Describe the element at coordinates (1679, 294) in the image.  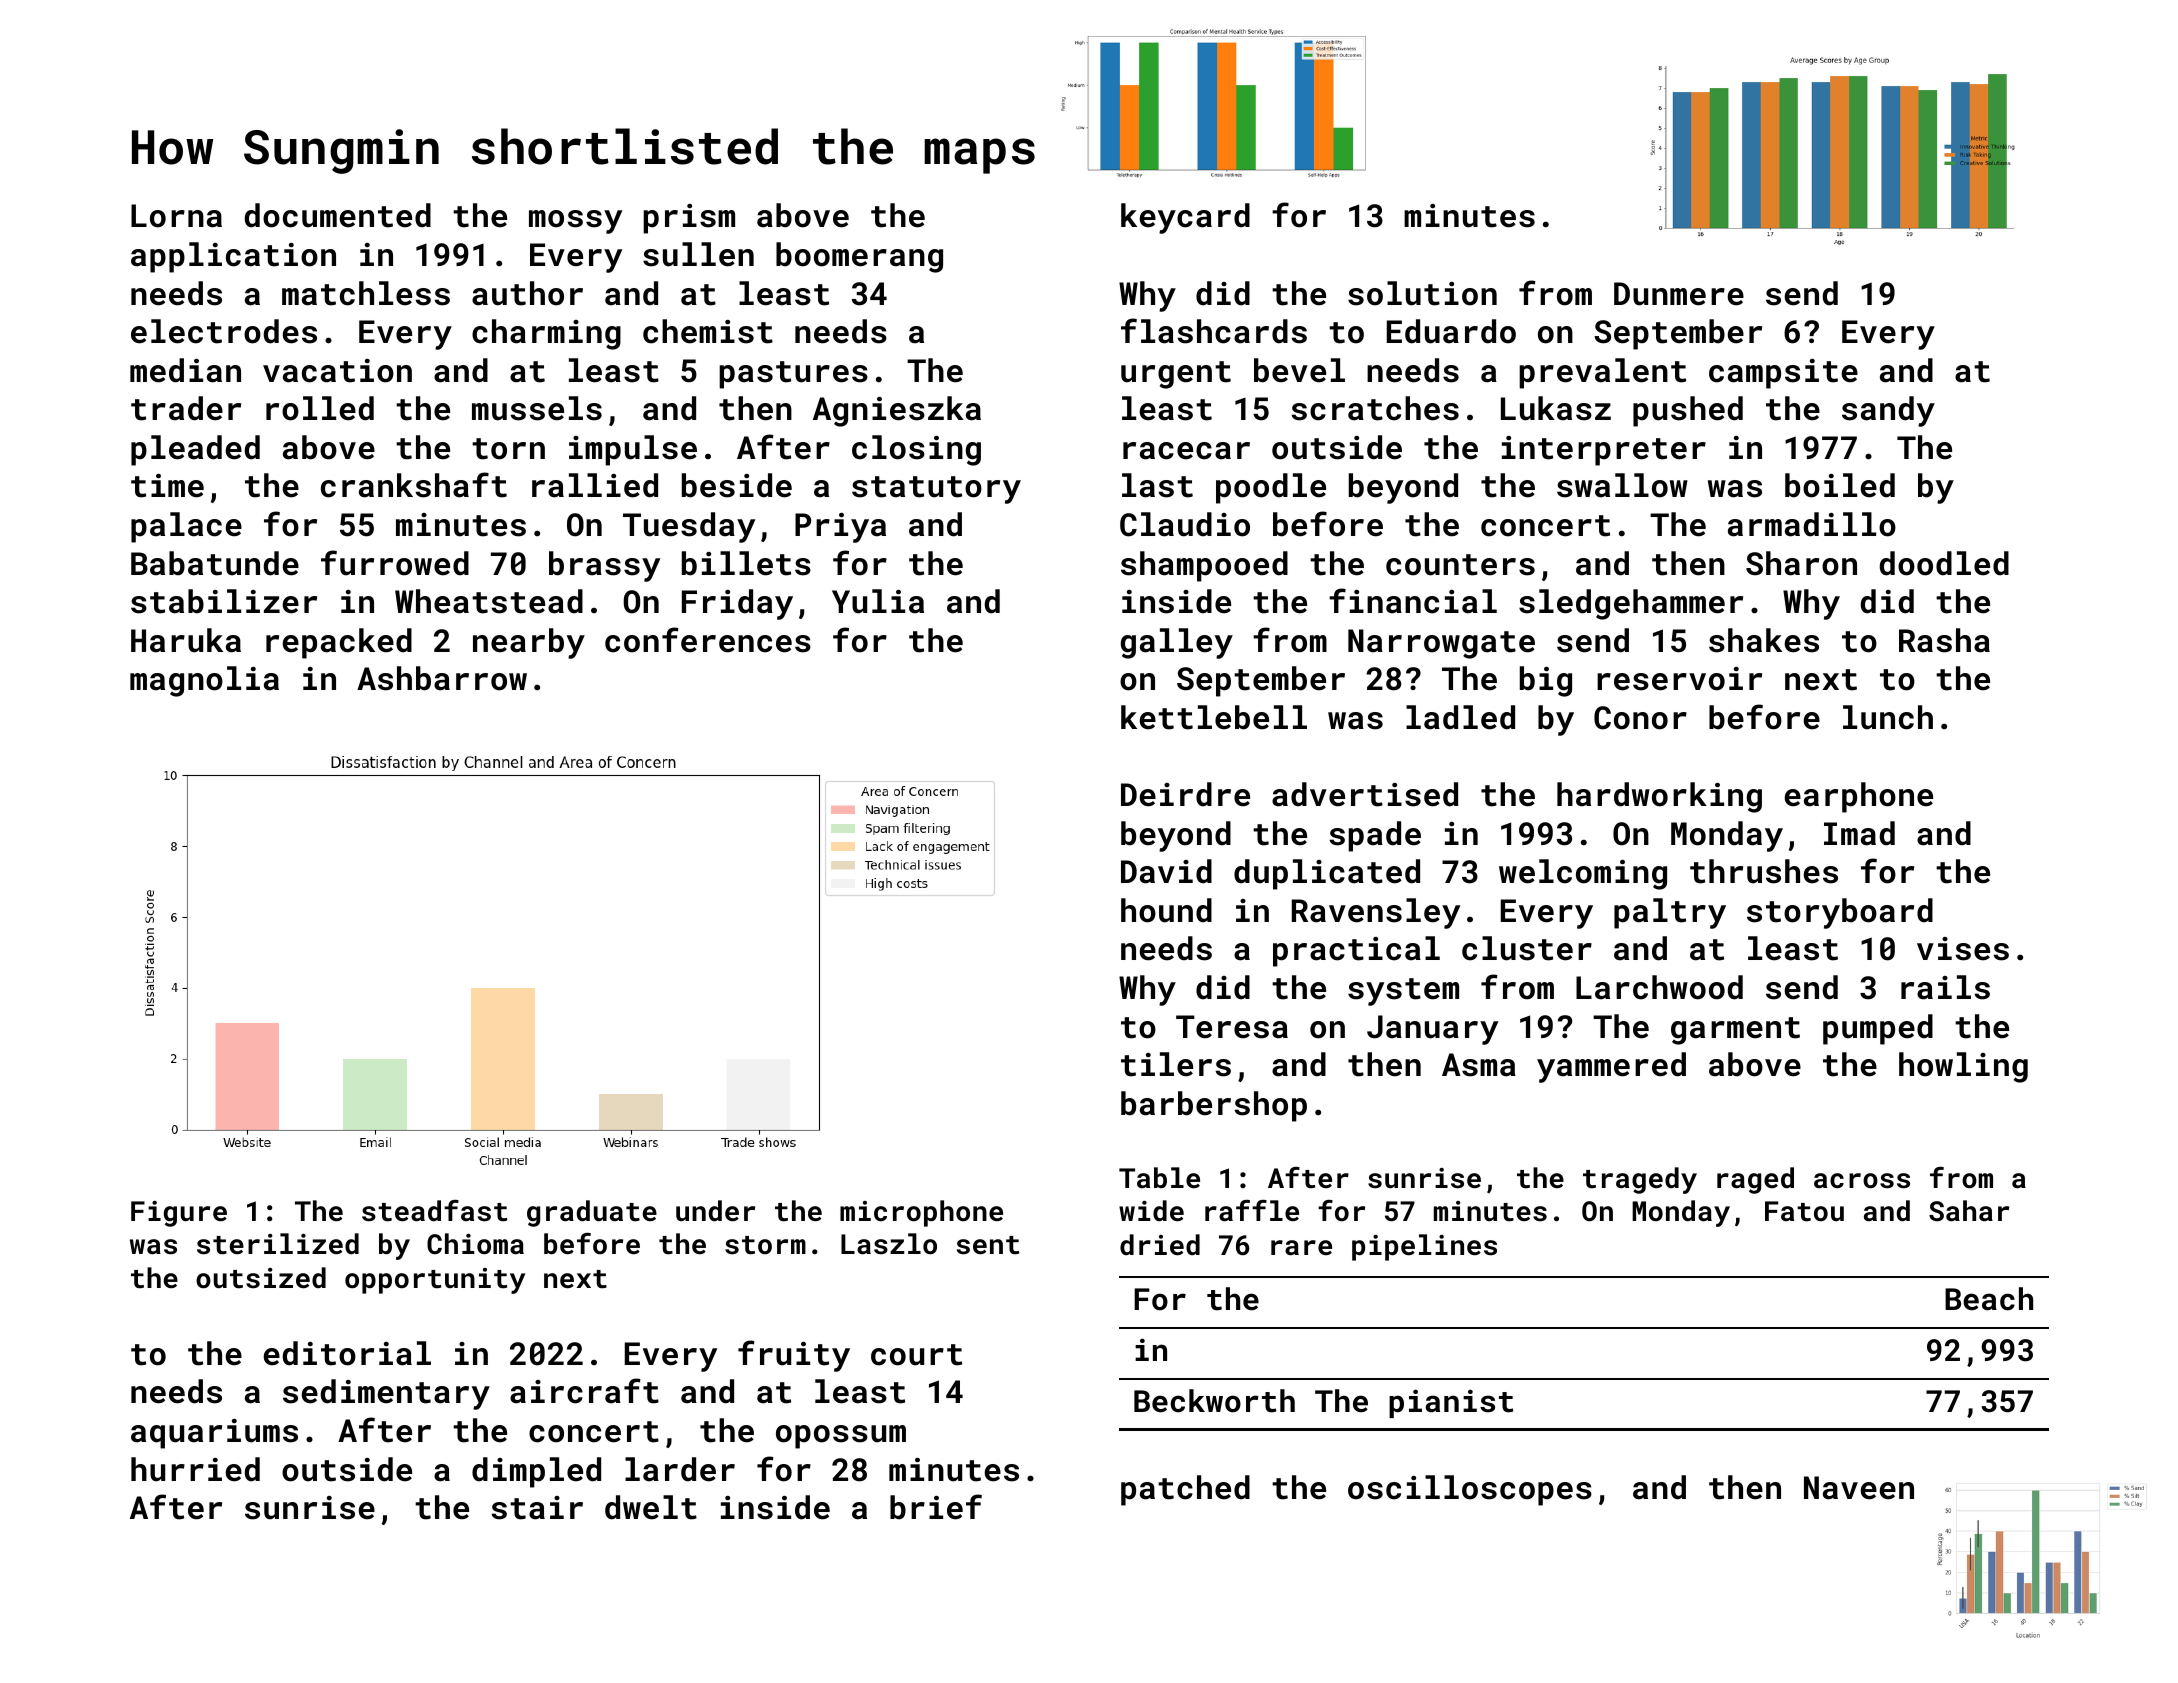
I see `Dunmere` at that location.
